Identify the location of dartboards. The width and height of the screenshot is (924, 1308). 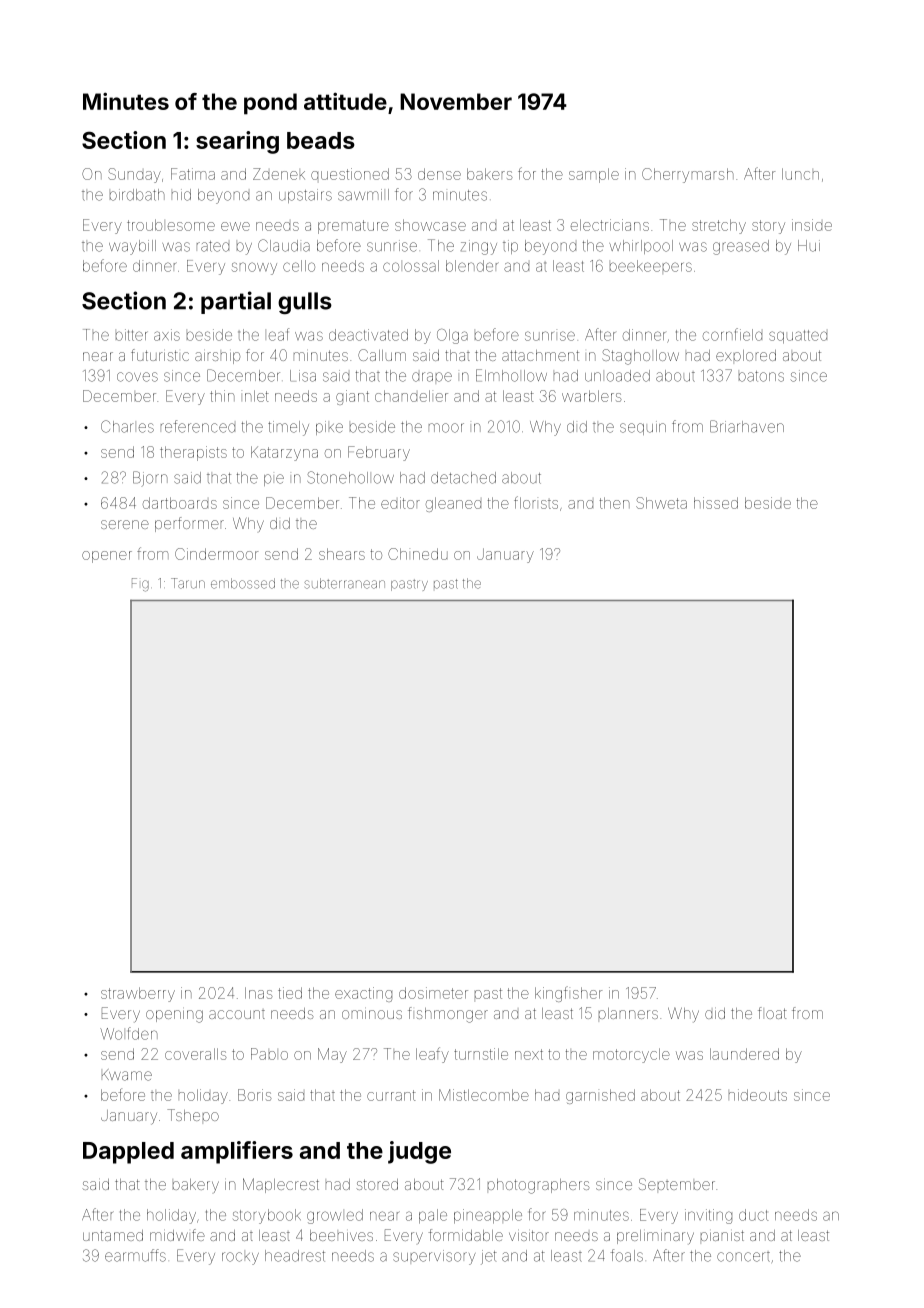
(180, 503).
